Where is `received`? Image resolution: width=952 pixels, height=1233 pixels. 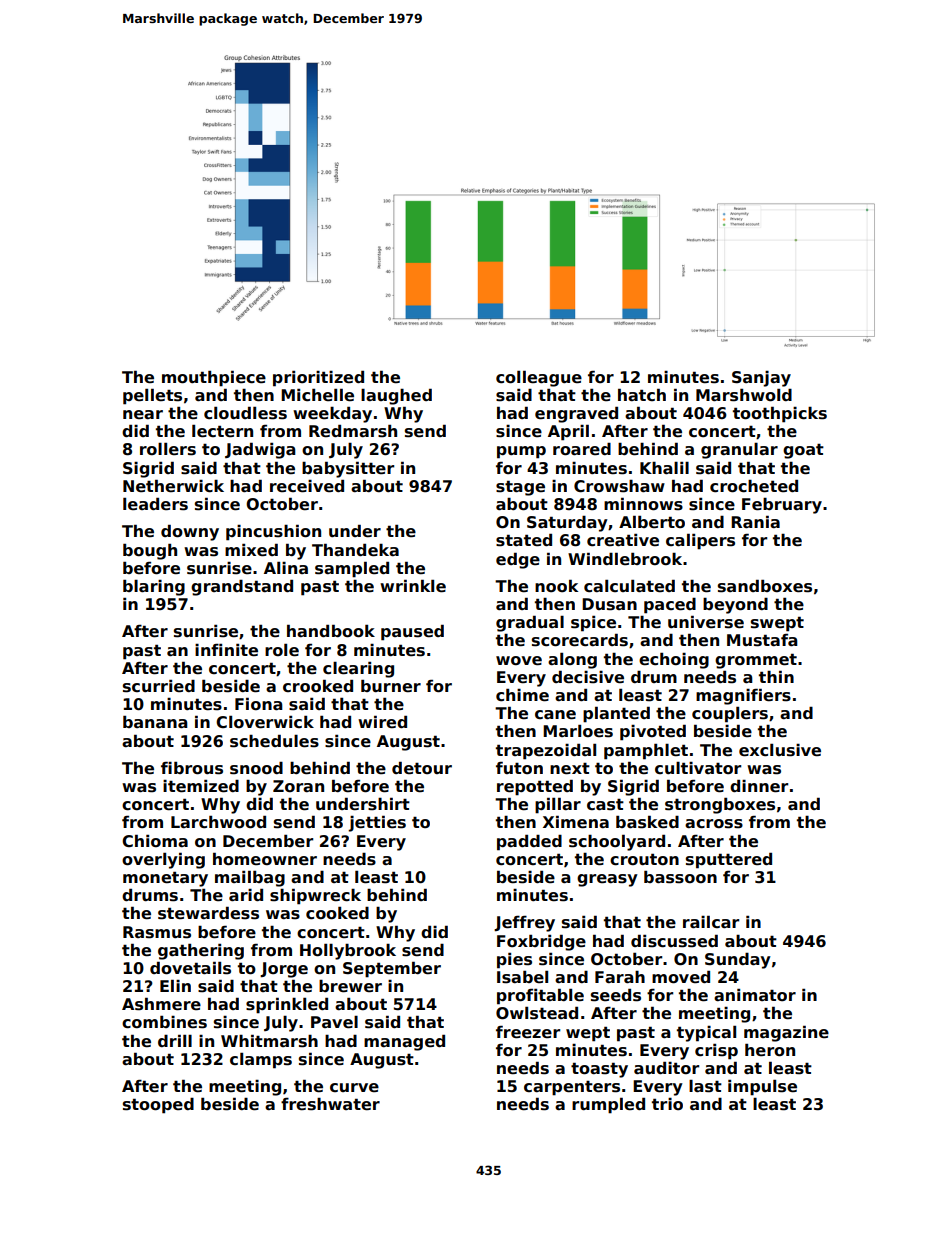
received is located at coordinates (307, 486).
